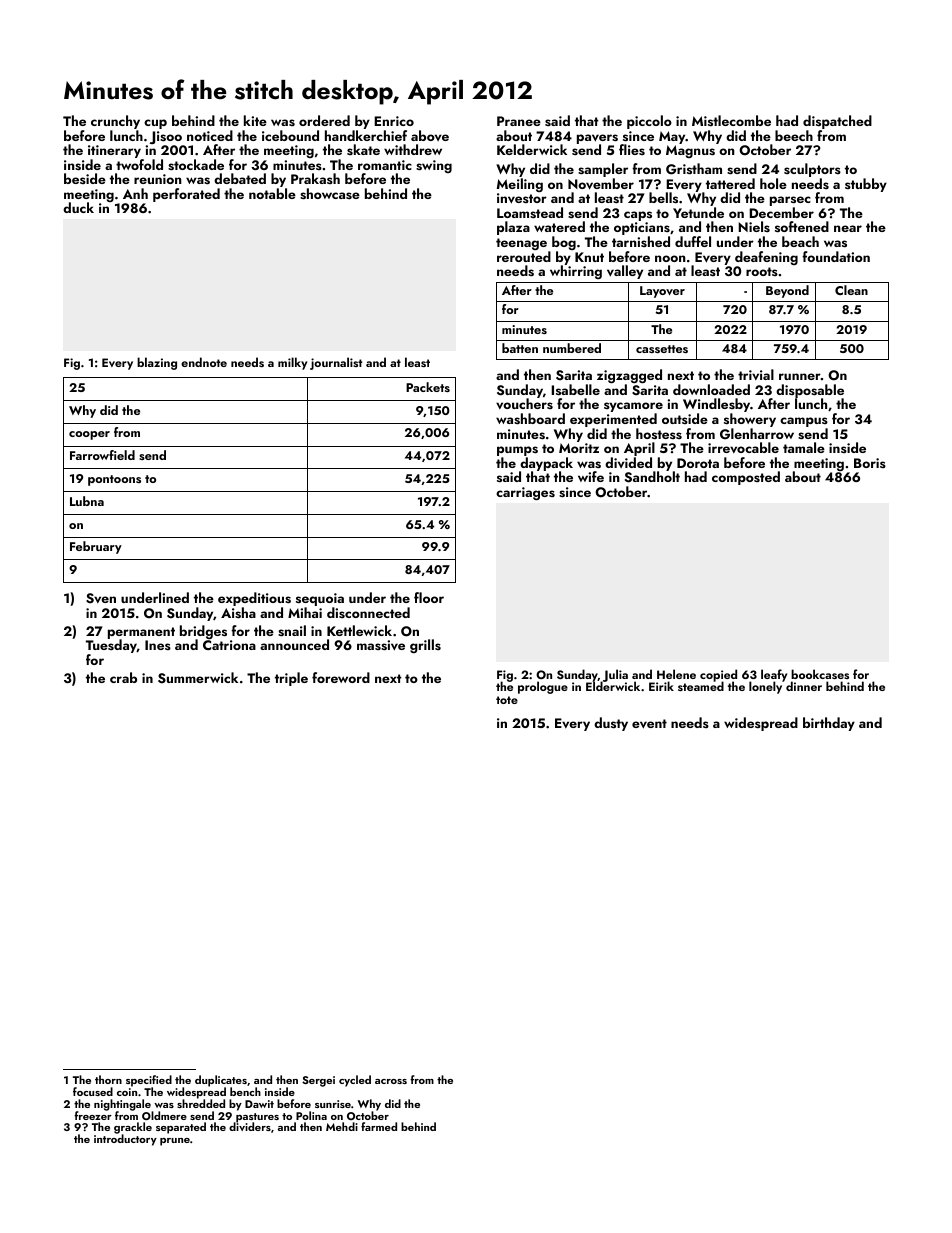  Describe the element at coordinates (114, 480) in the document. I see `pontoons` at that location.
